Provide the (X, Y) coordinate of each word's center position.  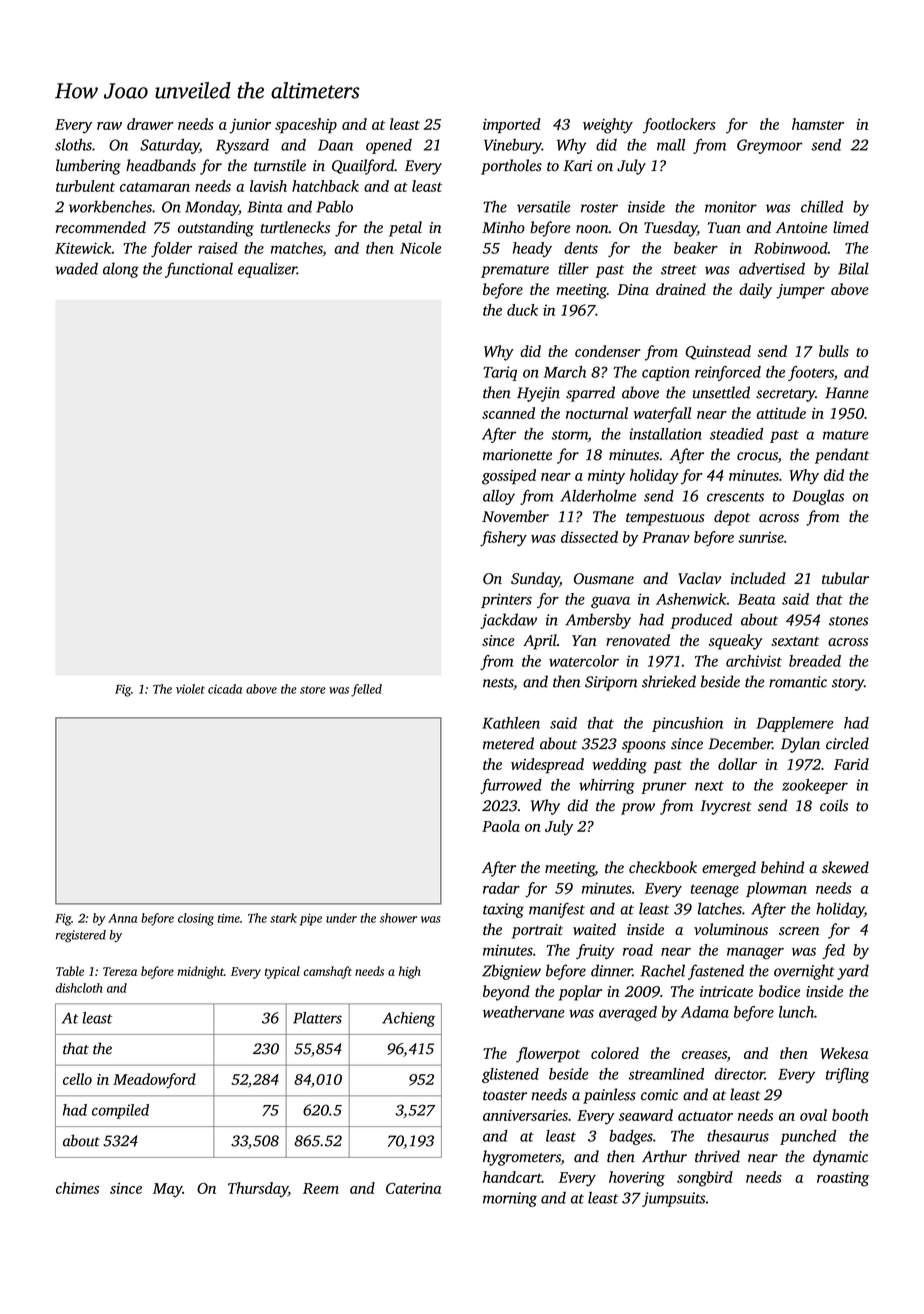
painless (609, 1096)
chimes (77, 1188)
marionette (517, 455)
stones (848, 621)
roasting (843, 1179)
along (121, 270)
